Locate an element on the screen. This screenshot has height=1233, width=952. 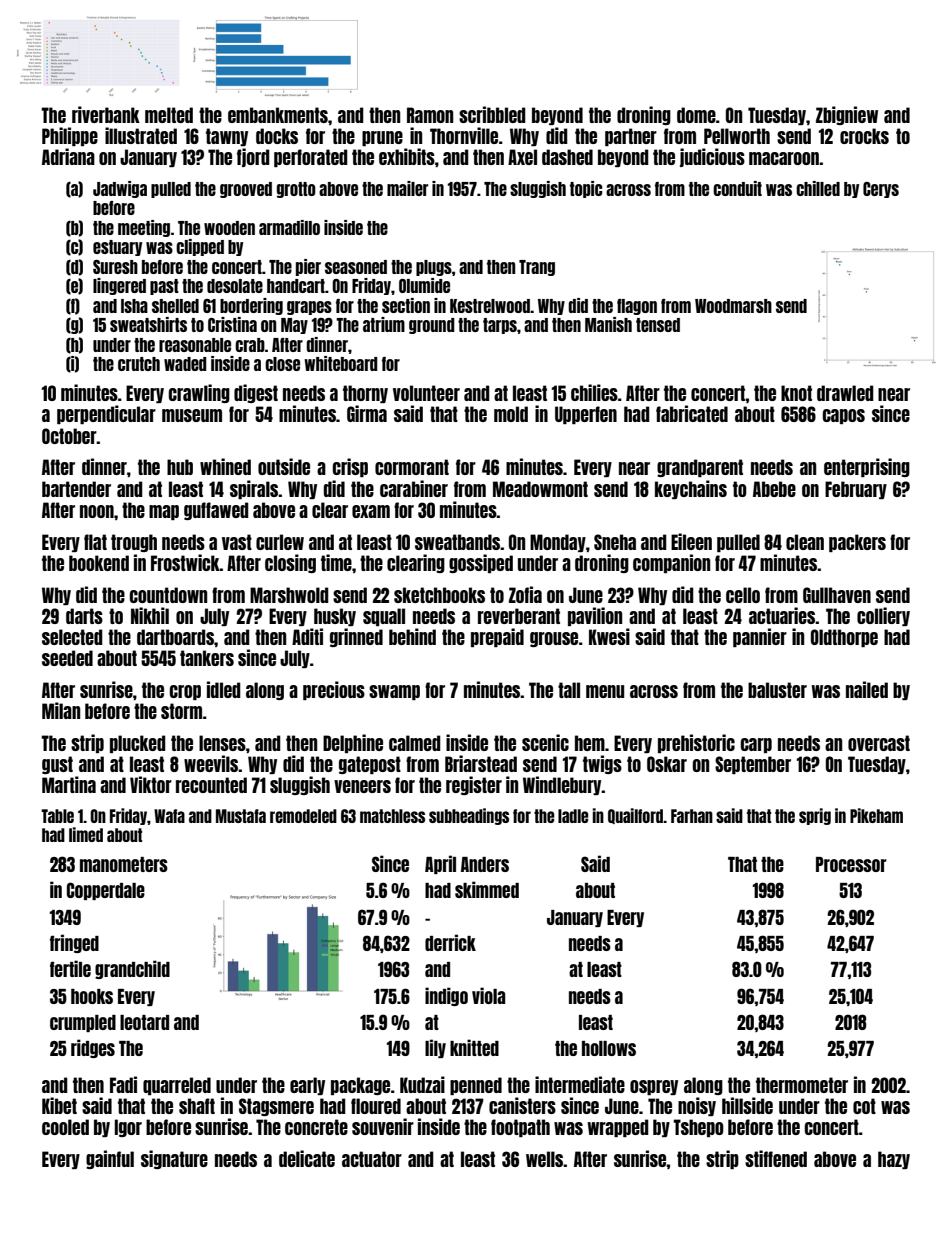
Kibet is located at coordinates (59, 1105).
